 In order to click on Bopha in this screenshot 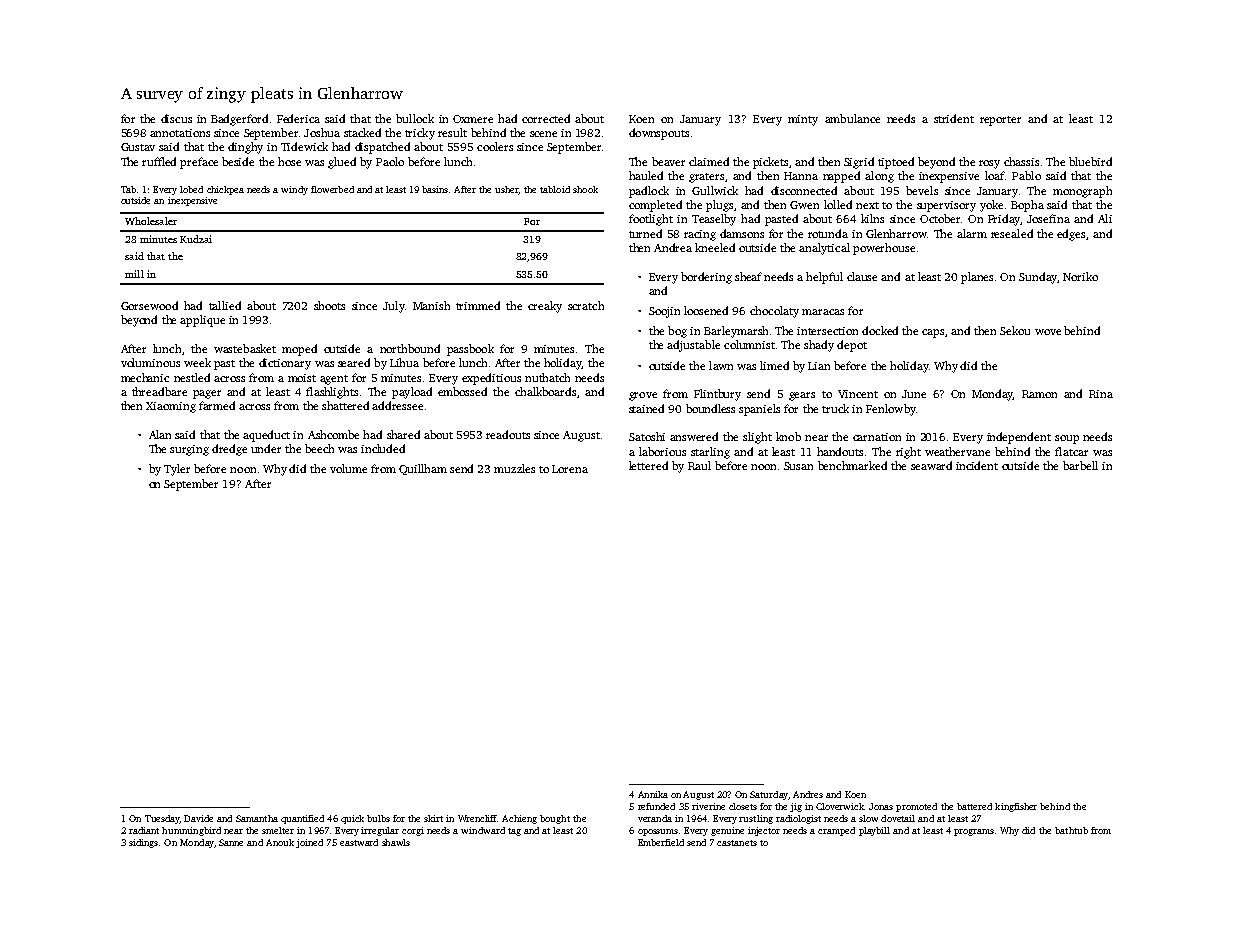, I will do `click(1027, 206)`.
